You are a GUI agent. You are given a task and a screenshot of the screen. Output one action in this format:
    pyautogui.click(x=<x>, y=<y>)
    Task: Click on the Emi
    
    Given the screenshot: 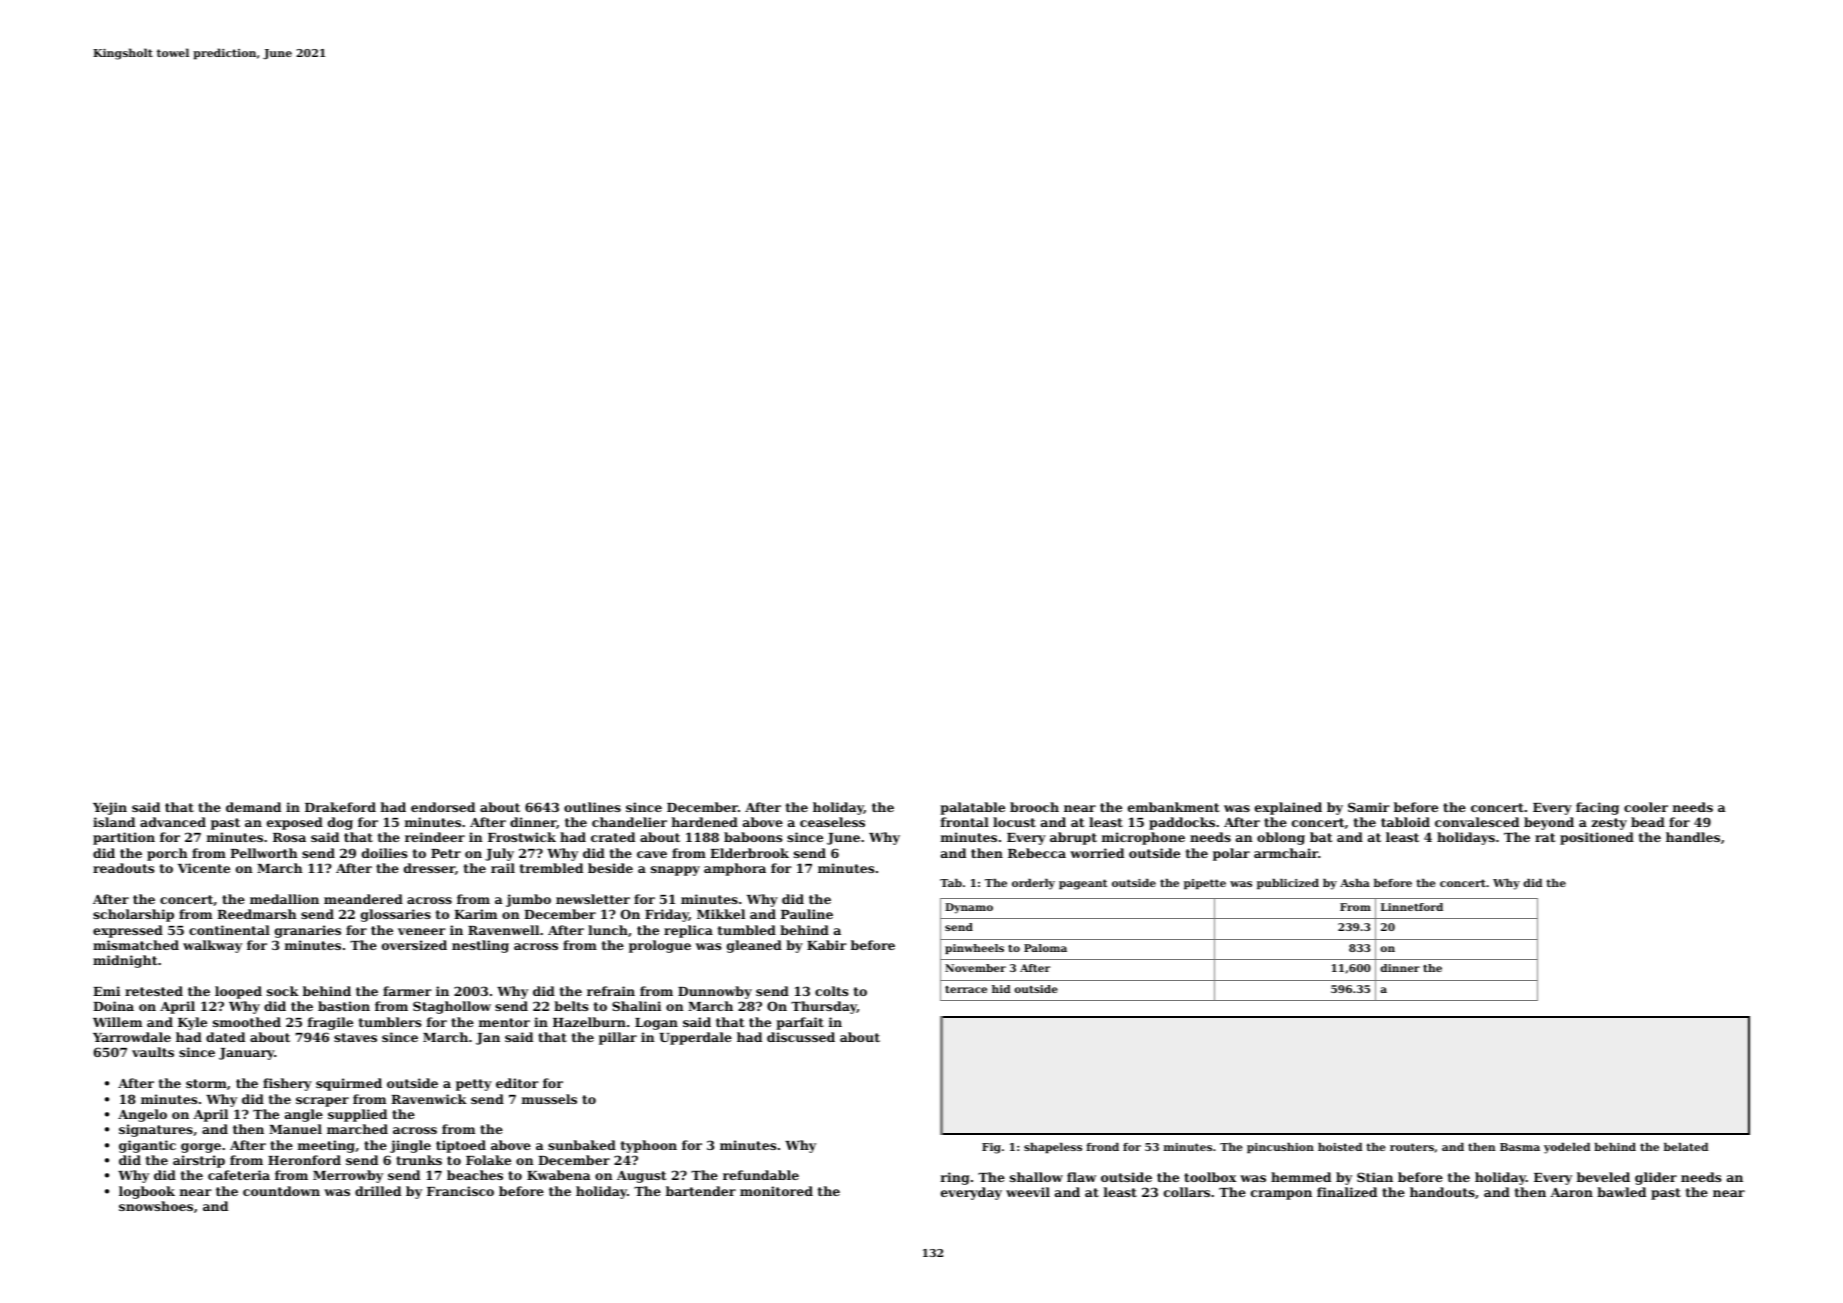 What is the action you would take?
    pyautogui.click(x=106, y=991)
